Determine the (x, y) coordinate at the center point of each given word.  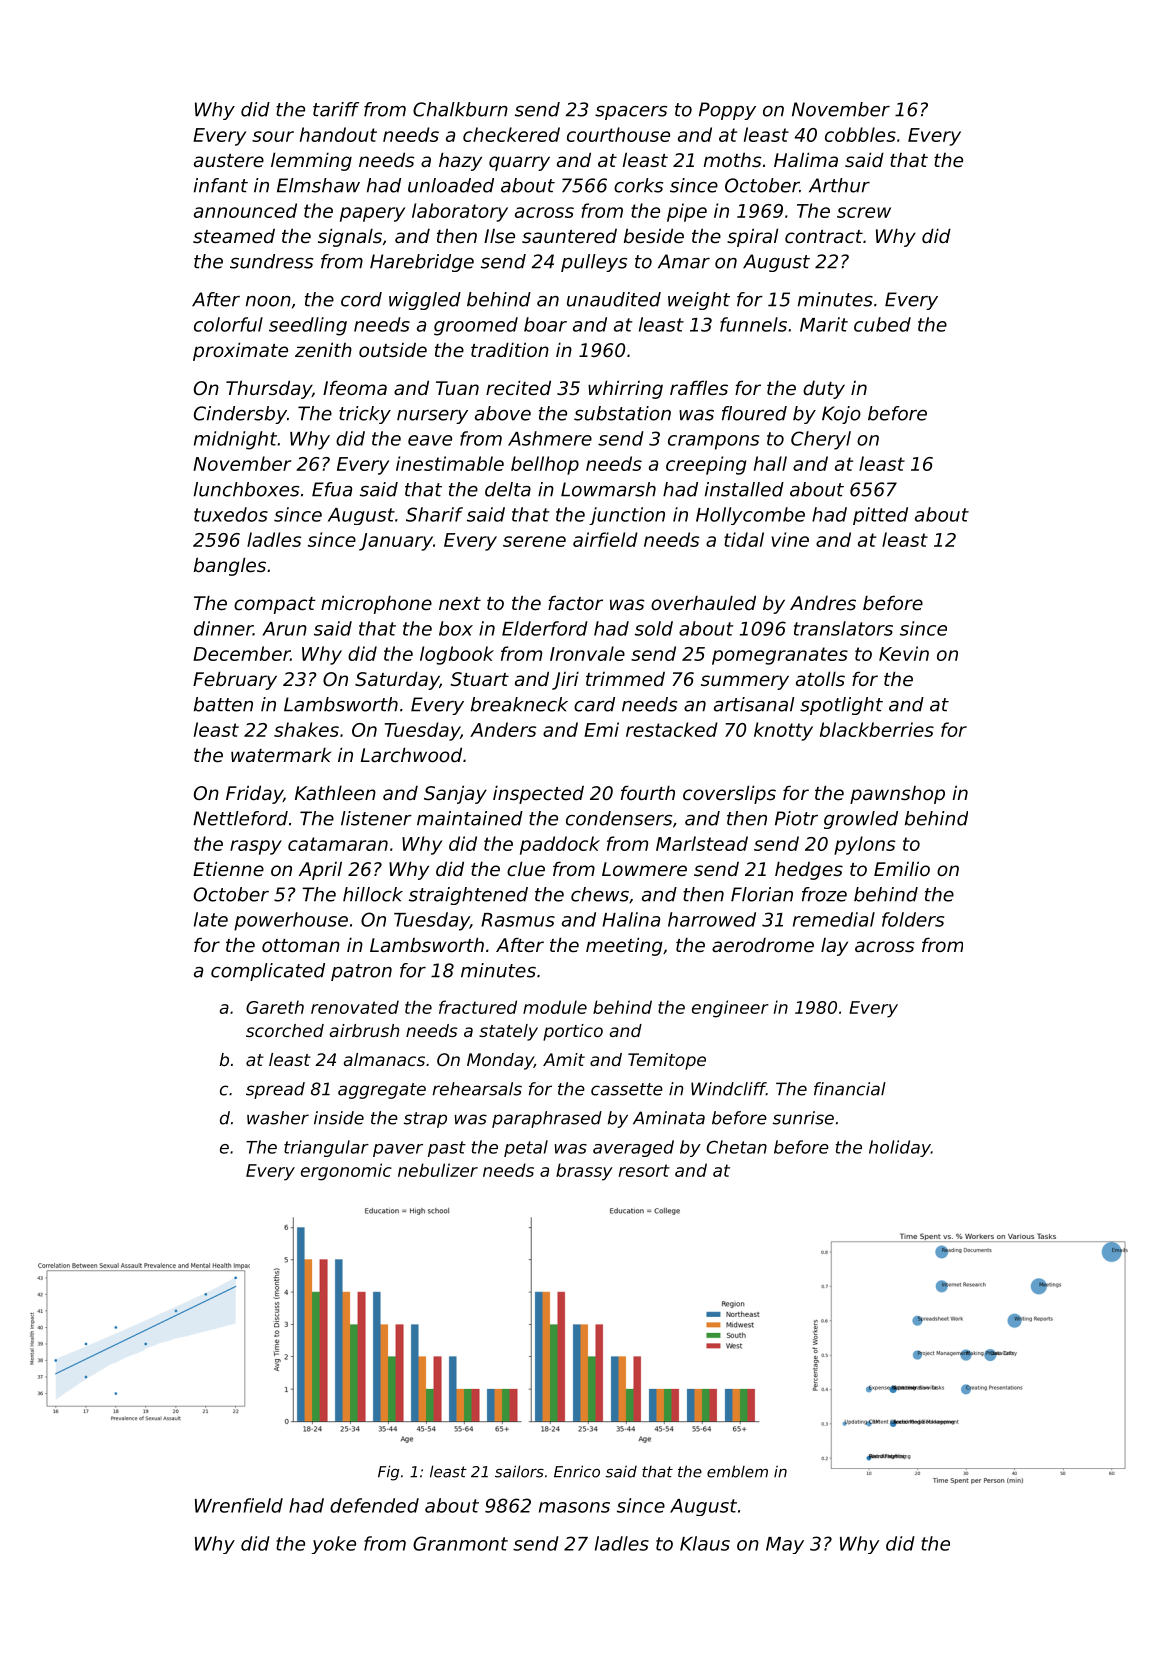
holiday (900, 1148)
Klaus (705, 1543)
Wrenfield (239, 1505)
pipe (687, 212)
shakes (306, 729)
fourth (648, 792)
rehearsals (477, 1089)
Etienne (228, 868)
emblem (737, 1471)
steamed (234, 236)
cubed (882, 324)
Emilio (902, 868)
